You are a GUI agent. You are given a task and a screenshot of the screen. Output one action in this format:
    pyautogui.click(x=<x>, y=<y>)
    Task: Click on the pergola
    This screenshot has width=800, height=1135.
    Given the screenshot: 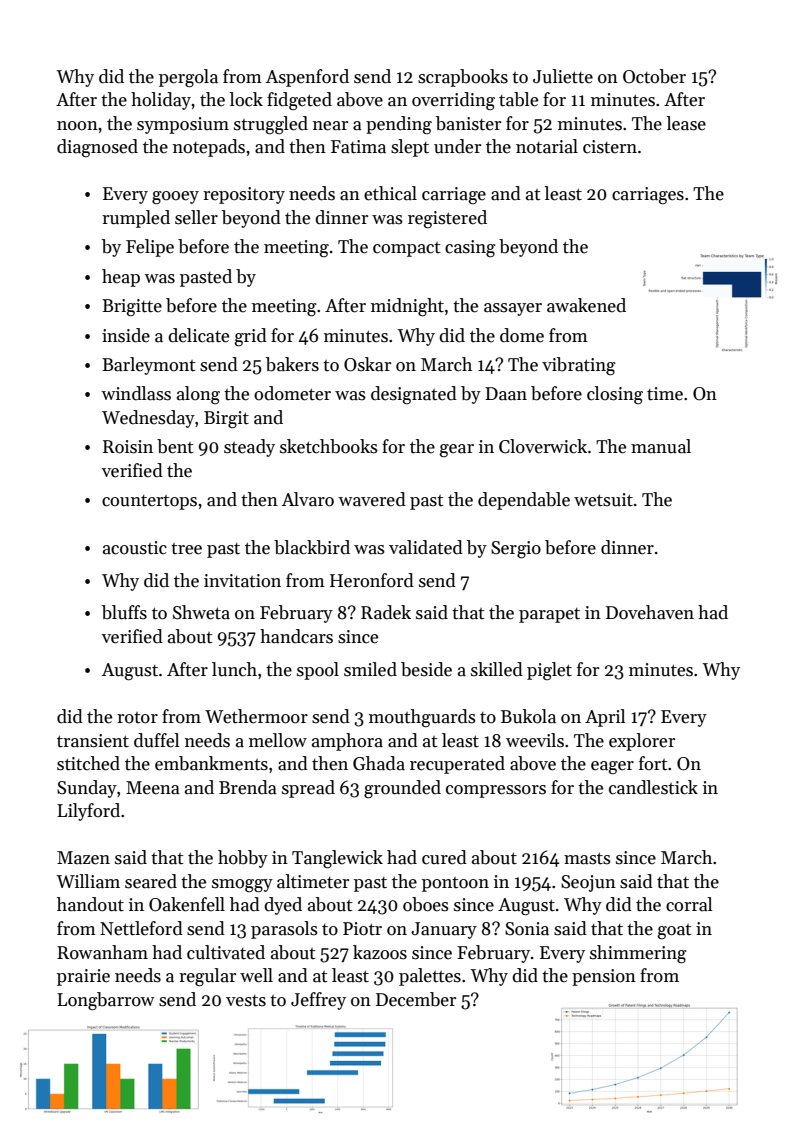 What is the action you would take?
    pyautogui.click(x=188, y=78)
